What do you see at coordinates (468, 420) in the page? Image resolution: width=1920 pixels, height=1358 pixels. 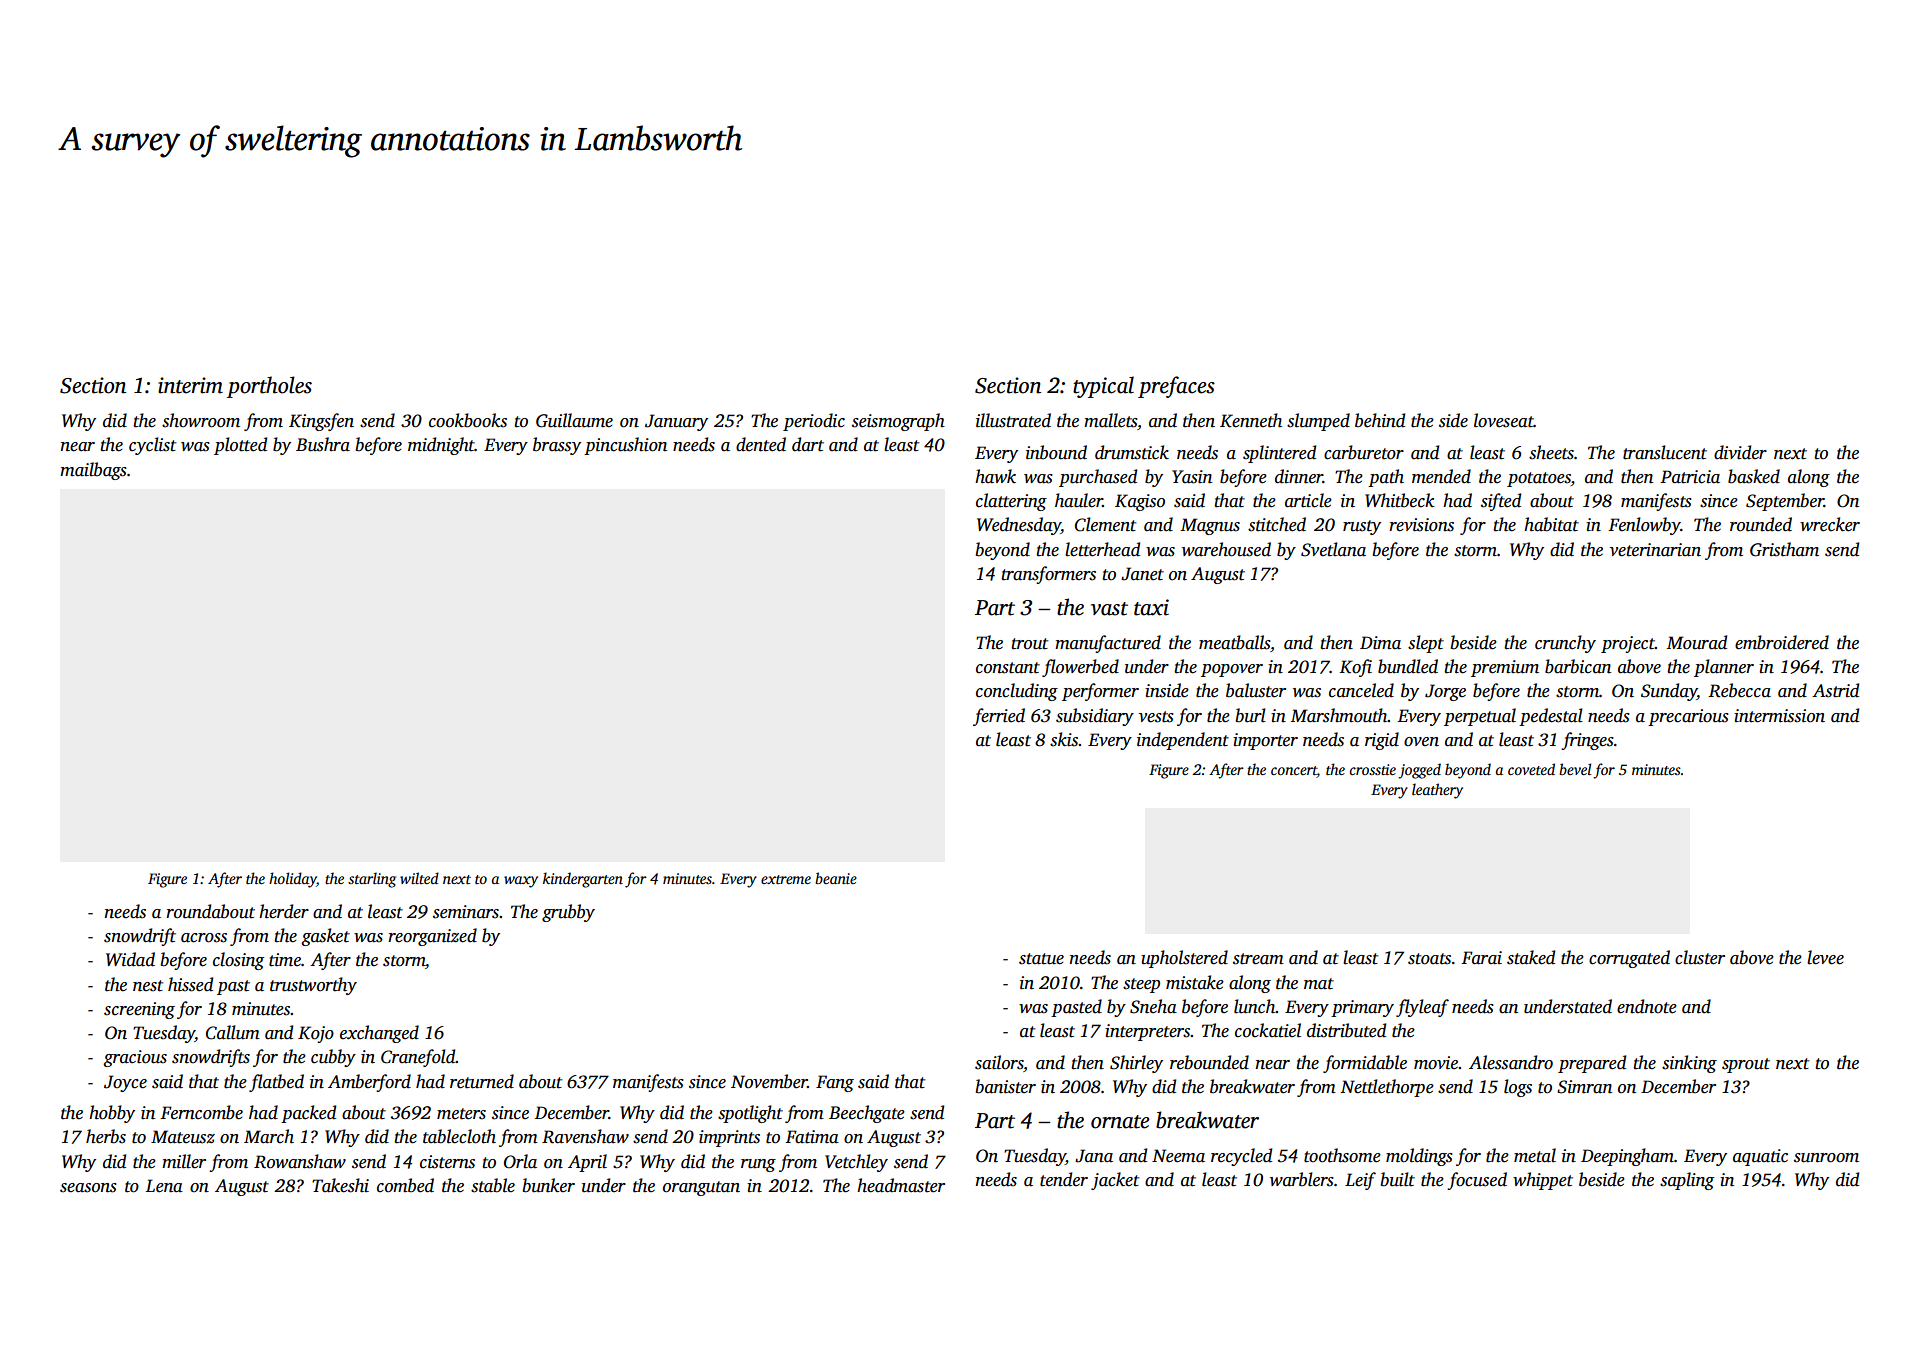 I see `cookbooks` at bounding box center [468, 420].
